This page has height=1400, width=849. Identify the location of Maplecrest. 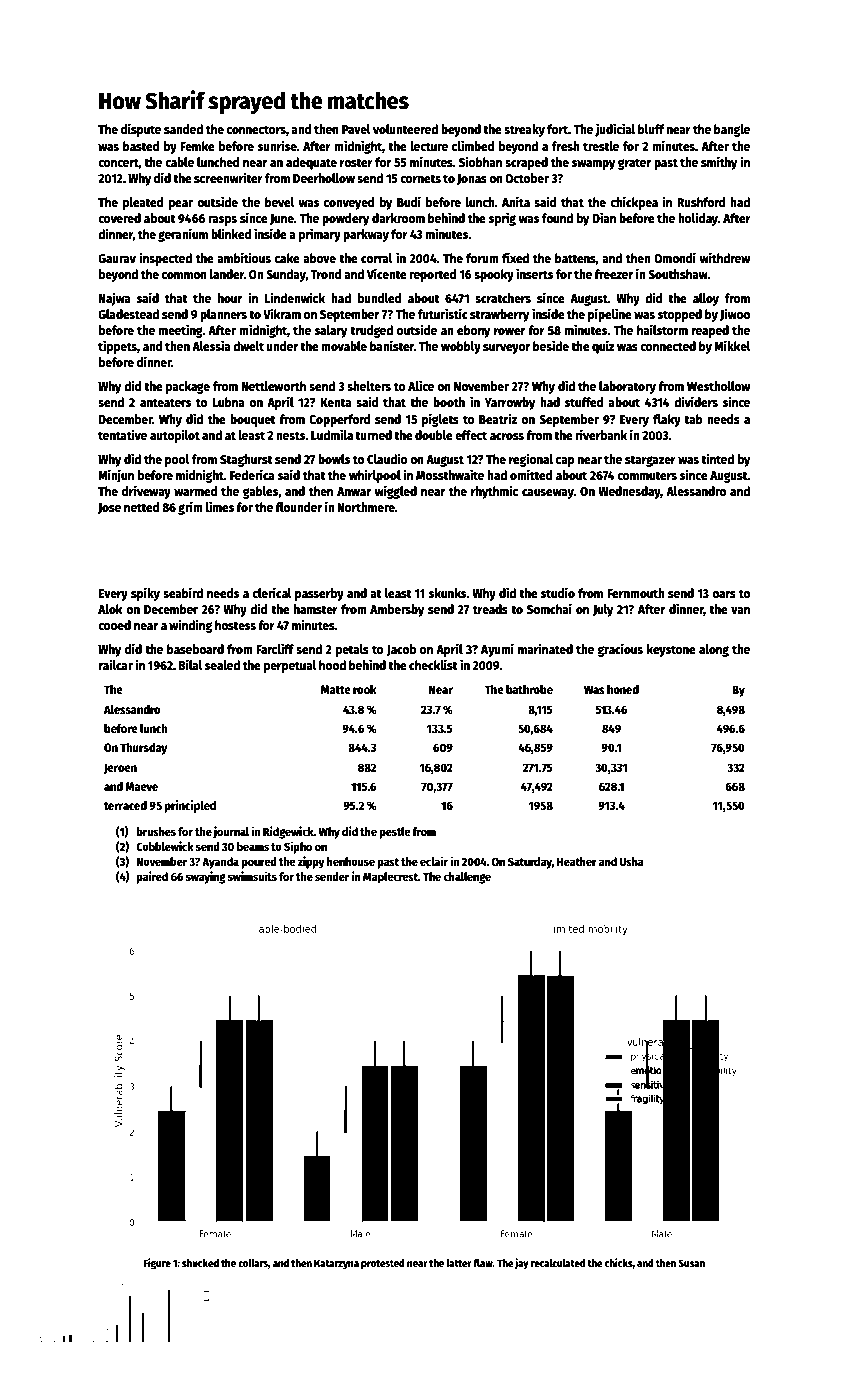
(390, 878).
